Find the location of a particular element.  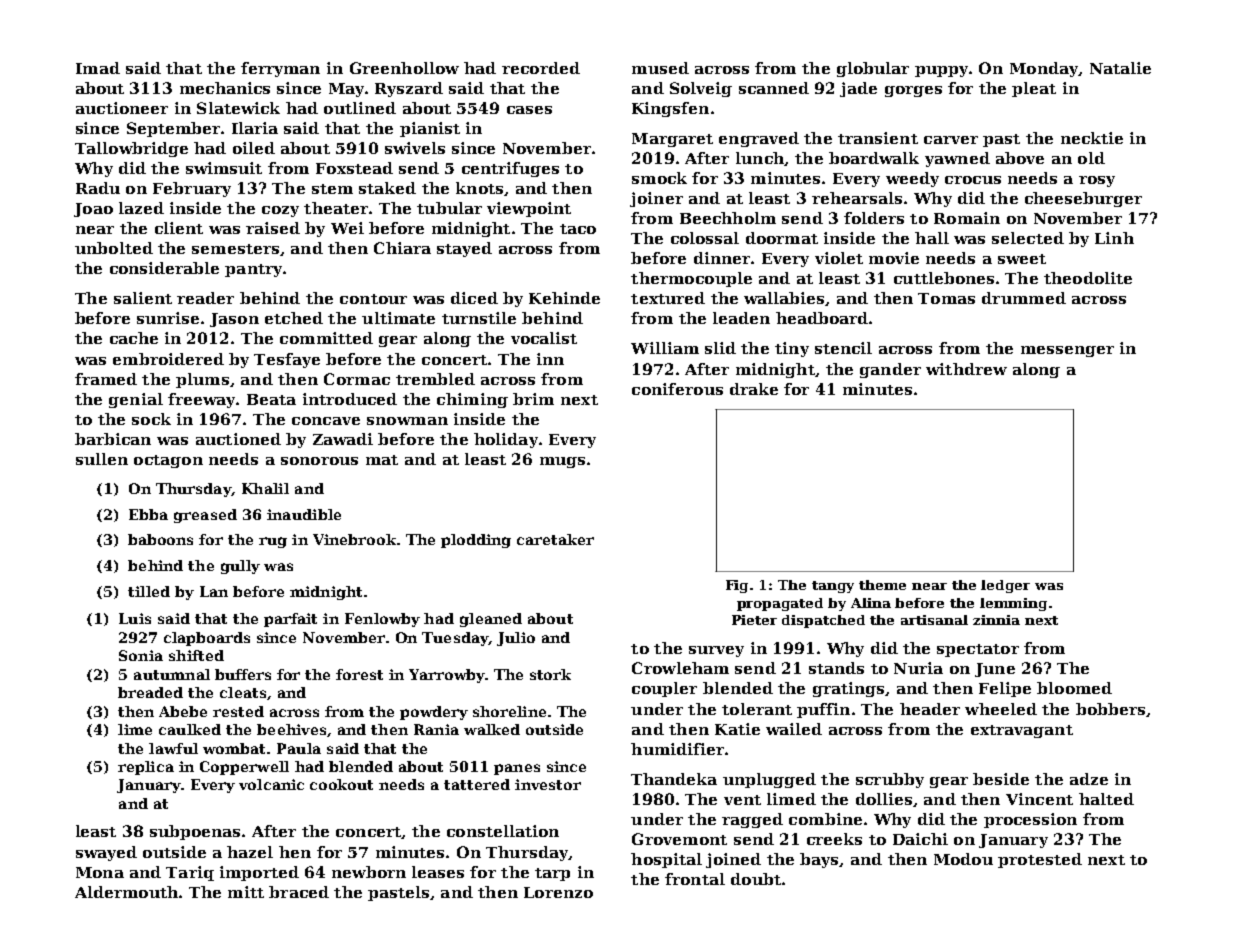

pantry is located at coordinates (253, 270).
